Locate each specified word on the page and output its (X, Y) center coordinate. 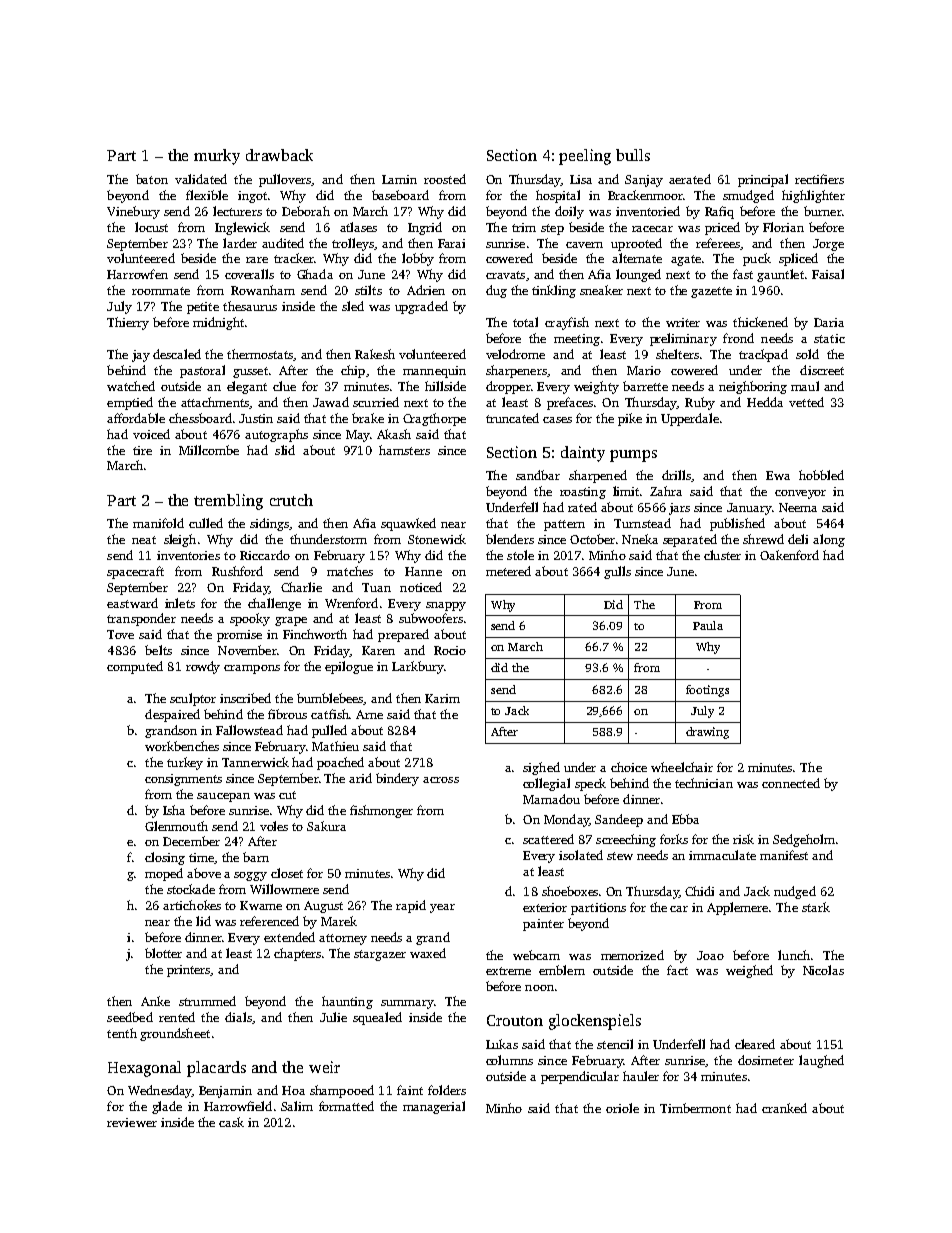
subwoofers (431, 618)
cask (231, 1122)
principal (763, 180)
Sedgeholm (804, 840)
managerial (434, 1107)
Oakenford (789, 555)
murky (217, 157)
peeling (585, 157)
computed (135, 667)
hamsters (404, 450)
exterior (545, 907)
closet (287, 873)
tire (142, 450)
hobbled (821, 475)
